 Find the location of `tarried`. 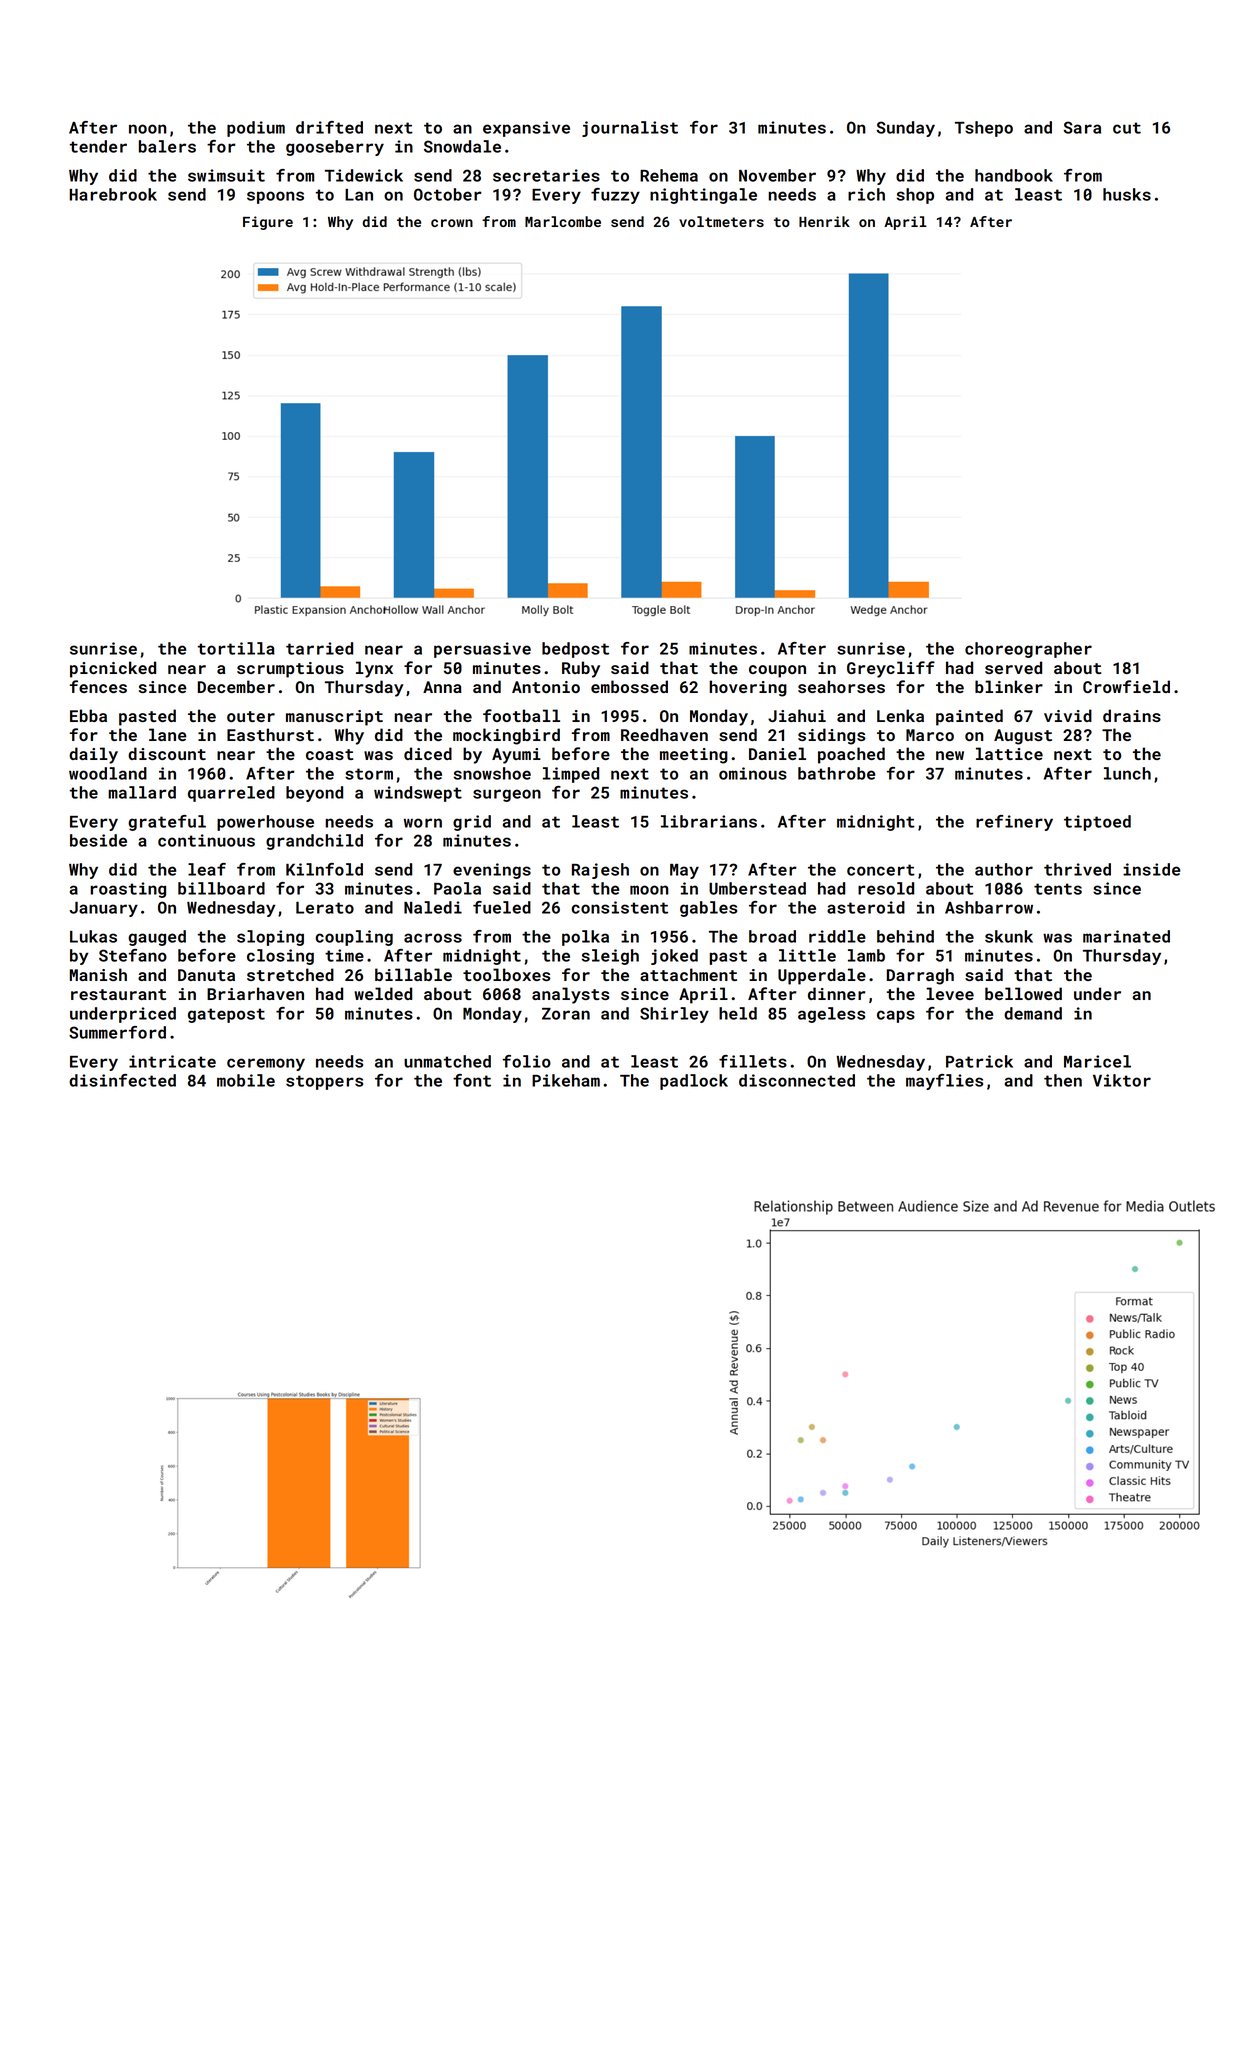

tarried is located at coordinates (319, 648).
